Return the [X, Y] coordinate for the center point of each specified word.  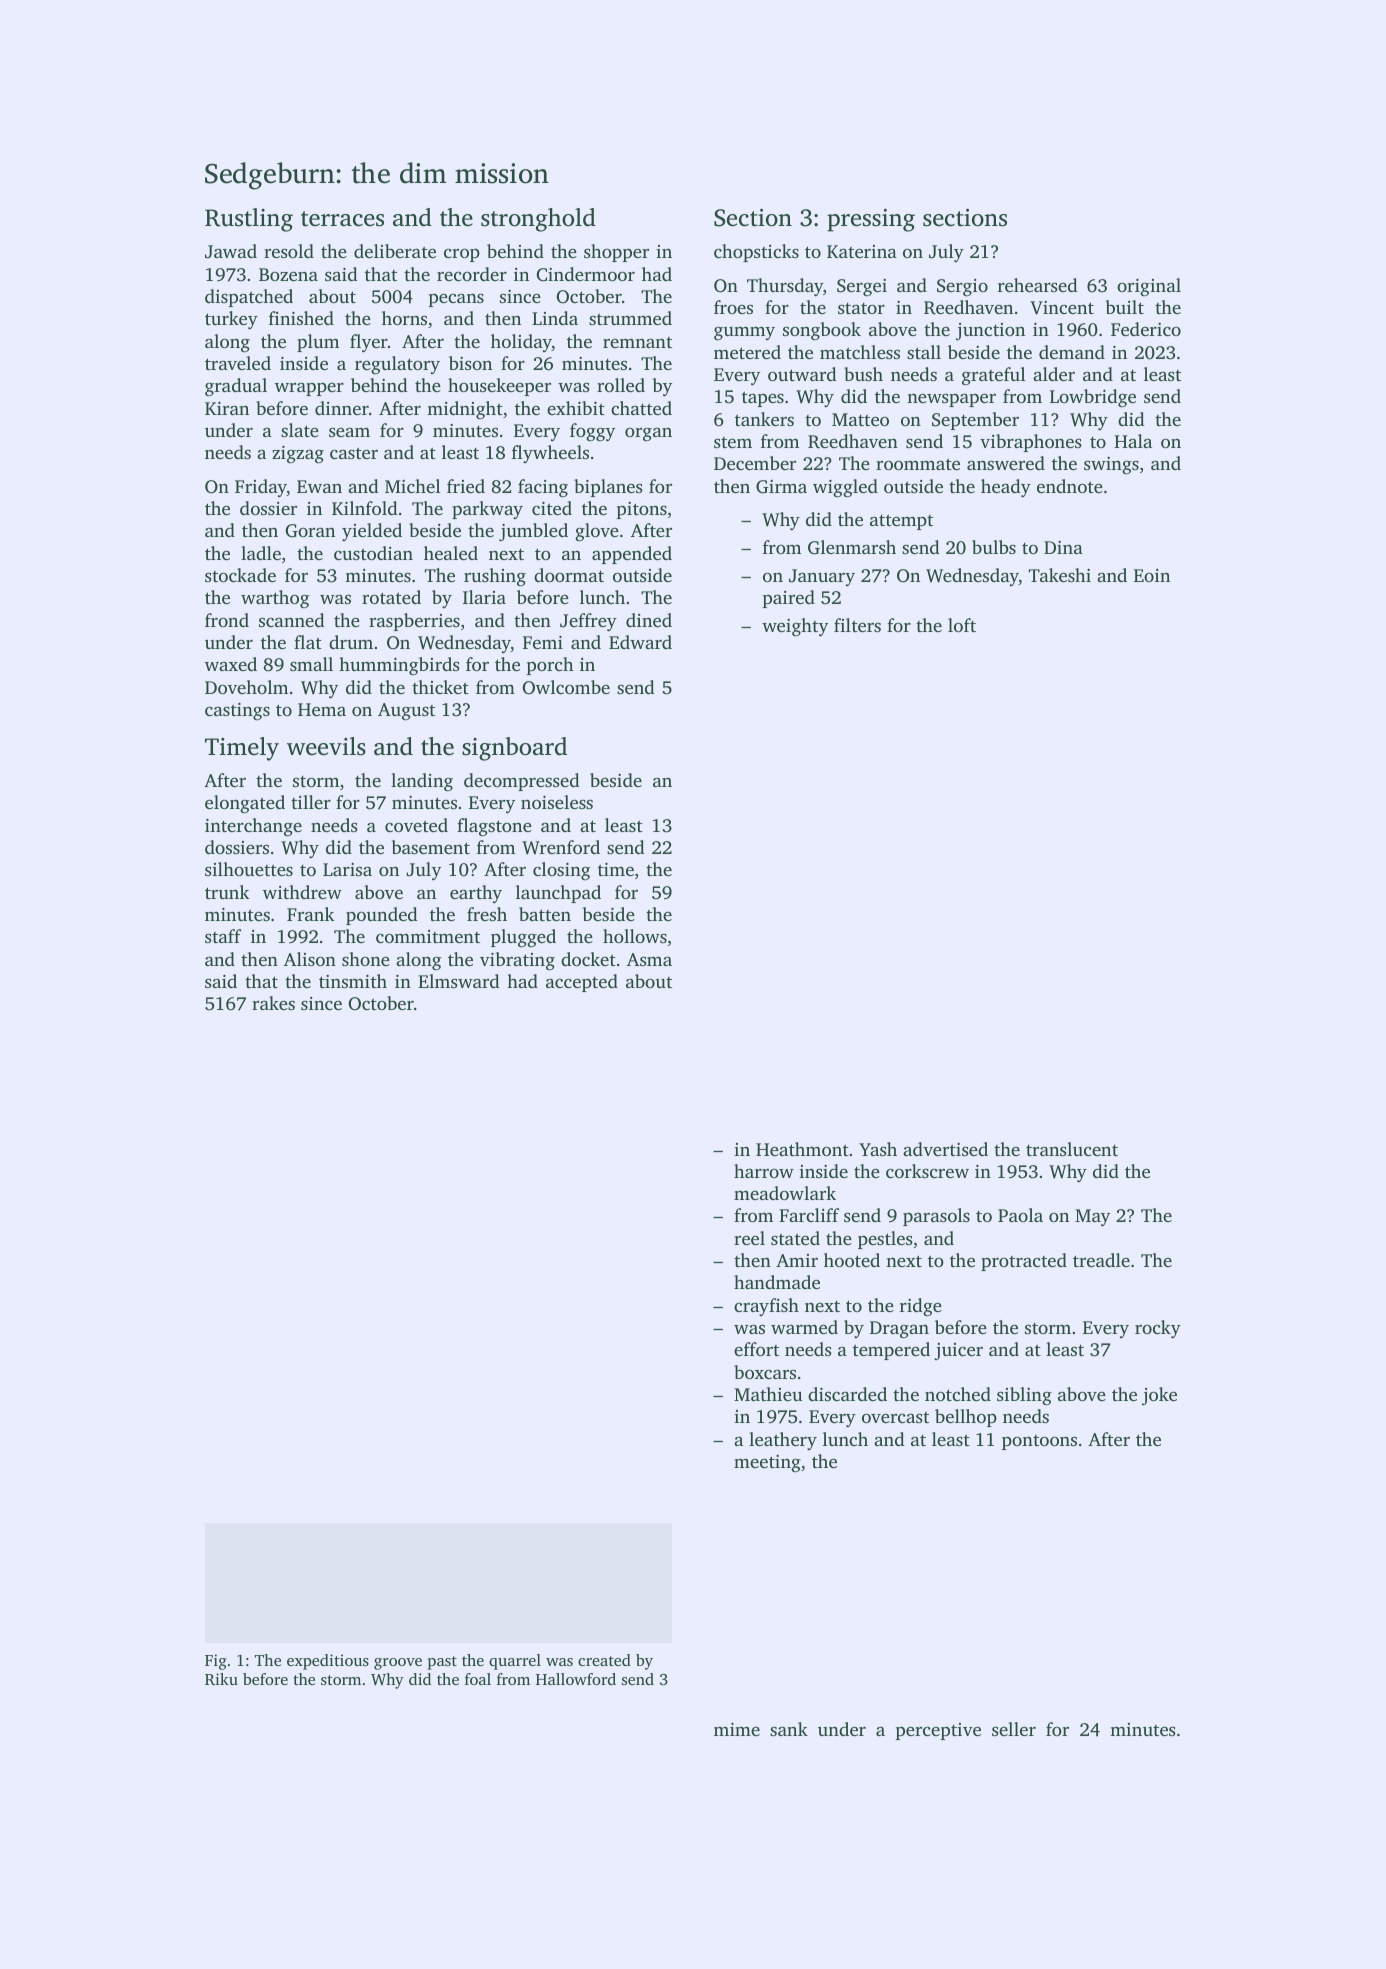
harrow [764, 1171]
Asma [649, 959]
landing [422, 782]
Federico [1146, 329]
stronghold [538, 220]
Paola [1020, 1215]
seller [1014, 1729]
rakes [273, 1003]
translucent [1072, 1149]
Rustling [249, 220]
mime [737, 1729]
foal [478, 1679]
